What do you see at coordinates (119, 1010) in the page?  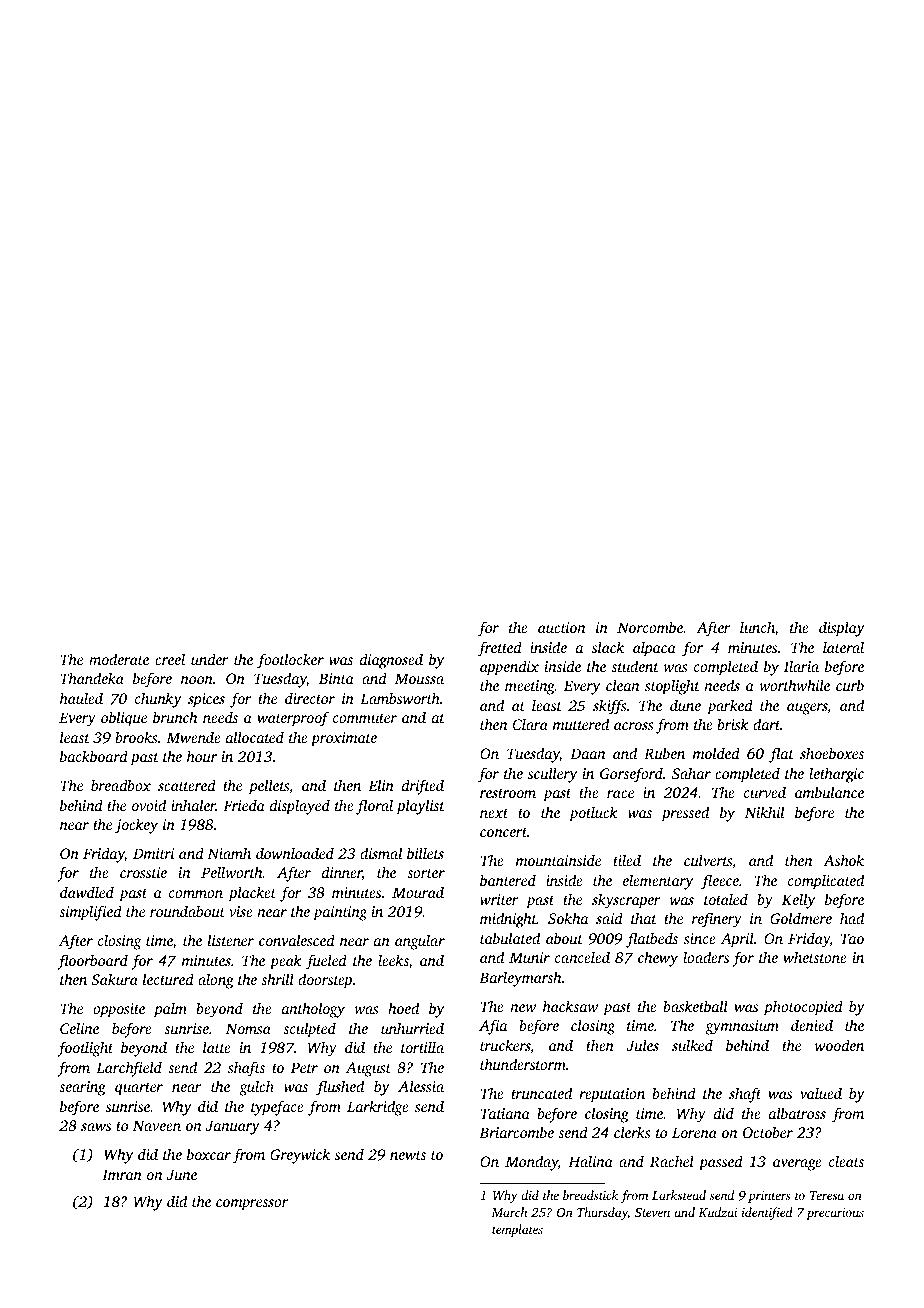 I see `opposite` at bounding box center [119, 1010].
